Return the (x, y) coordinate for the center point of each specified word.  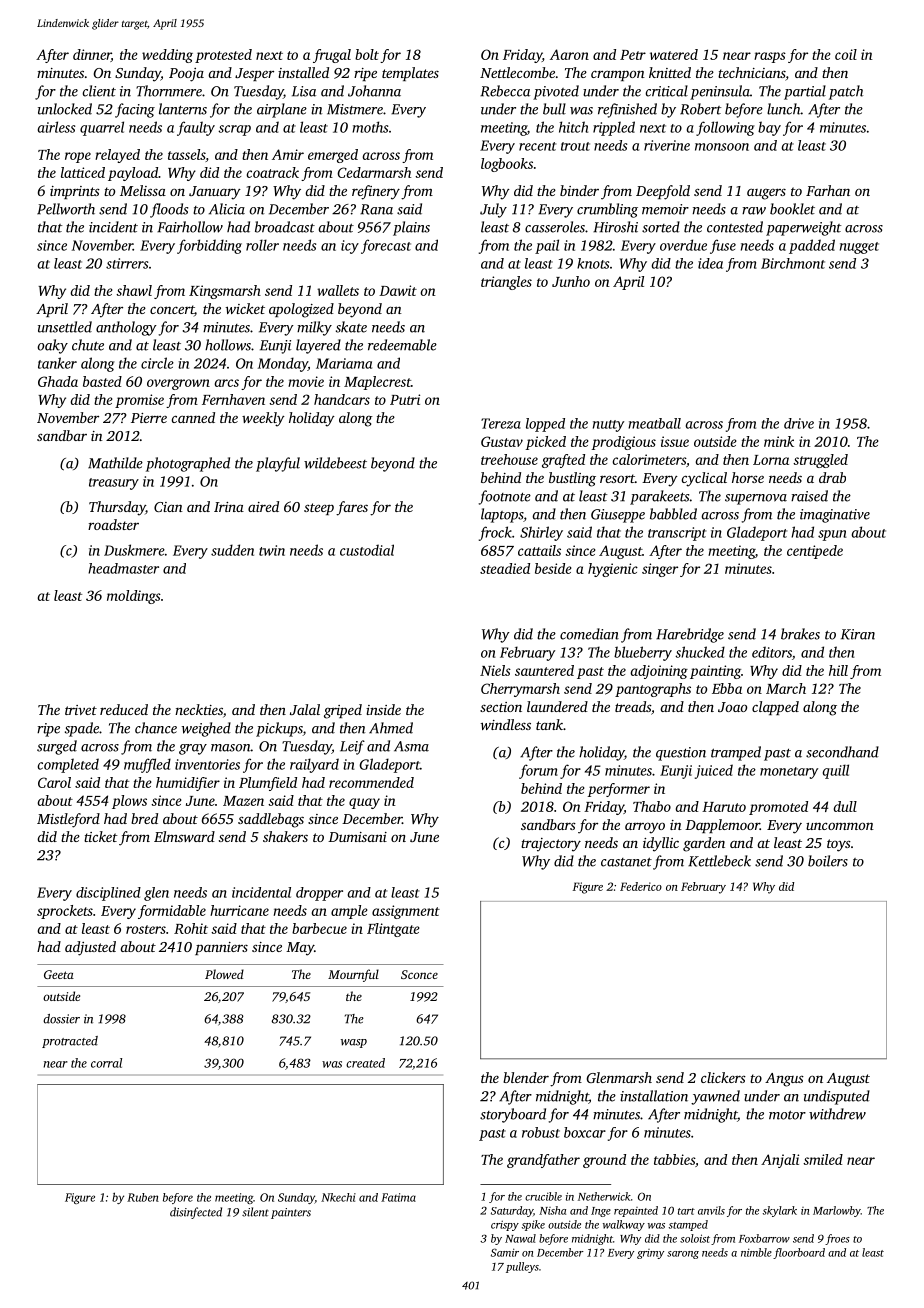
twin (272, 550)
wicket (245, 308)
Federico (641, 886)
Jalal (305, 709)
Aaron (569, 54)
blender (526, 1077)
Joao (732, 707)
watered (674, 54)
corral (106, 1063)
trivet (81, 710)
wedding (167, 56)
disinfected (196, 1213)
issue (675, 441)
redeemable (402, 345)
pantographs (653, 690)
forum (538, 771)
